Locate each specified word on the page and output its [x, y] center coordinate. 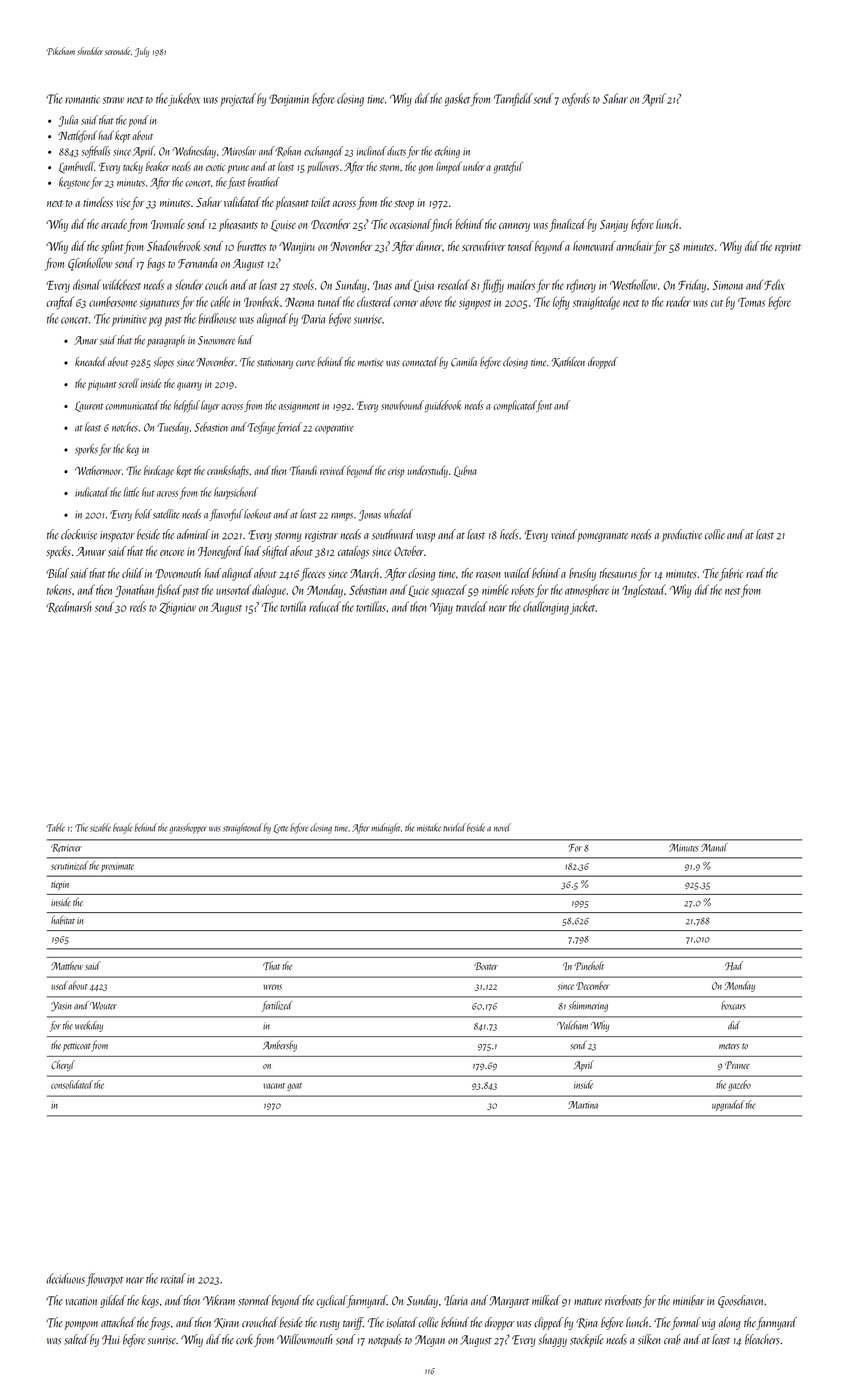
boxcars [733, 1005]
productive [682, 535]
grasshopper [188, 828]
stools [303, 284]
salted [76, 1339]
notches [125, 427]
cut [717, 303]
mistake [429, 827]
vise [123, 203]
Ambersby [280, 1046]
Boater [486, 966]
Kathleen [568, 362]
